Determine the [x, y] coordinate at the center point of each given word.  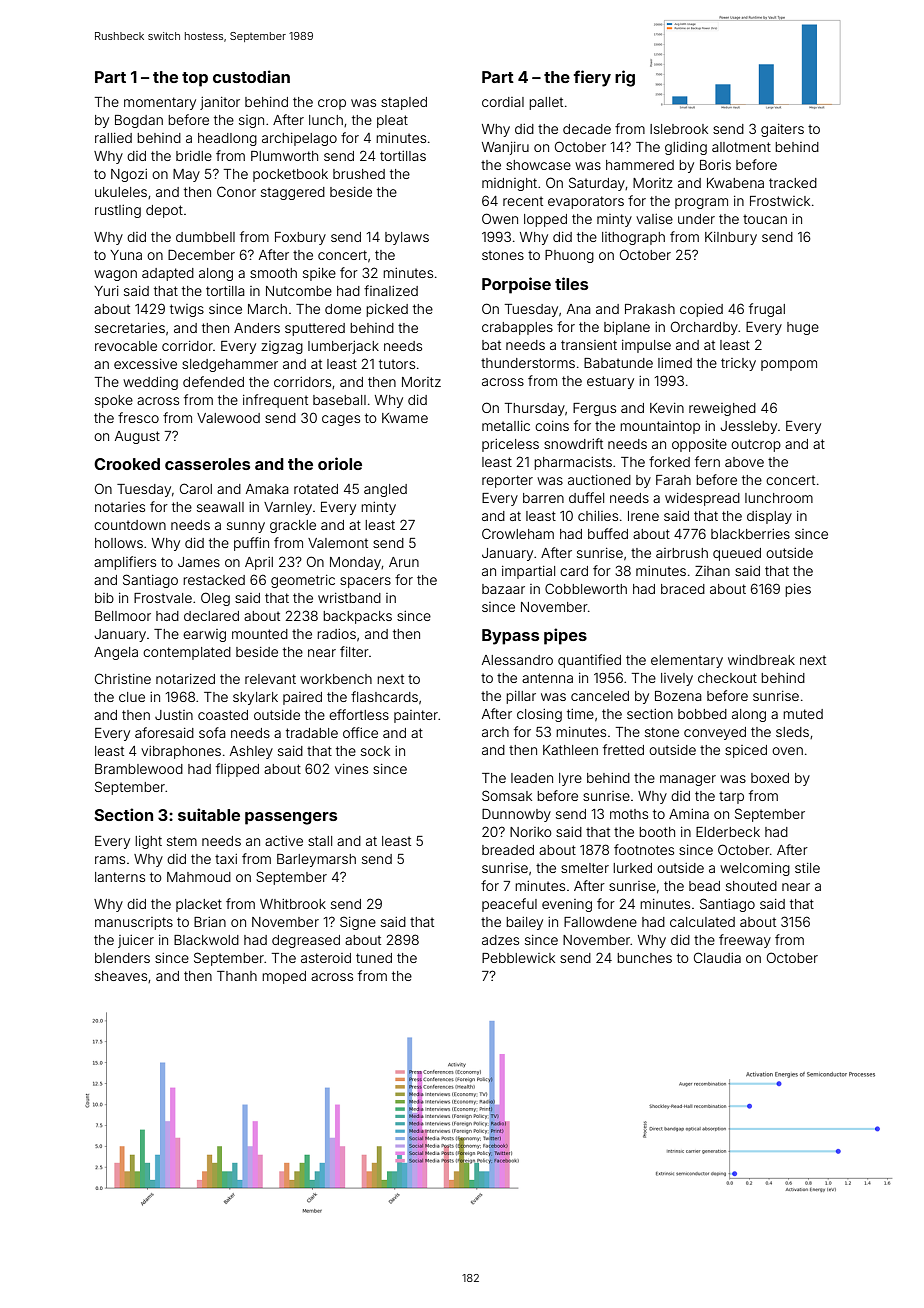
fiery [592, 78]
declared [211, 616]
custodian [251, 76]
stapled [404, 103]
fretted [623, 749]
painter [416, 716]
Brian [210, 922]
